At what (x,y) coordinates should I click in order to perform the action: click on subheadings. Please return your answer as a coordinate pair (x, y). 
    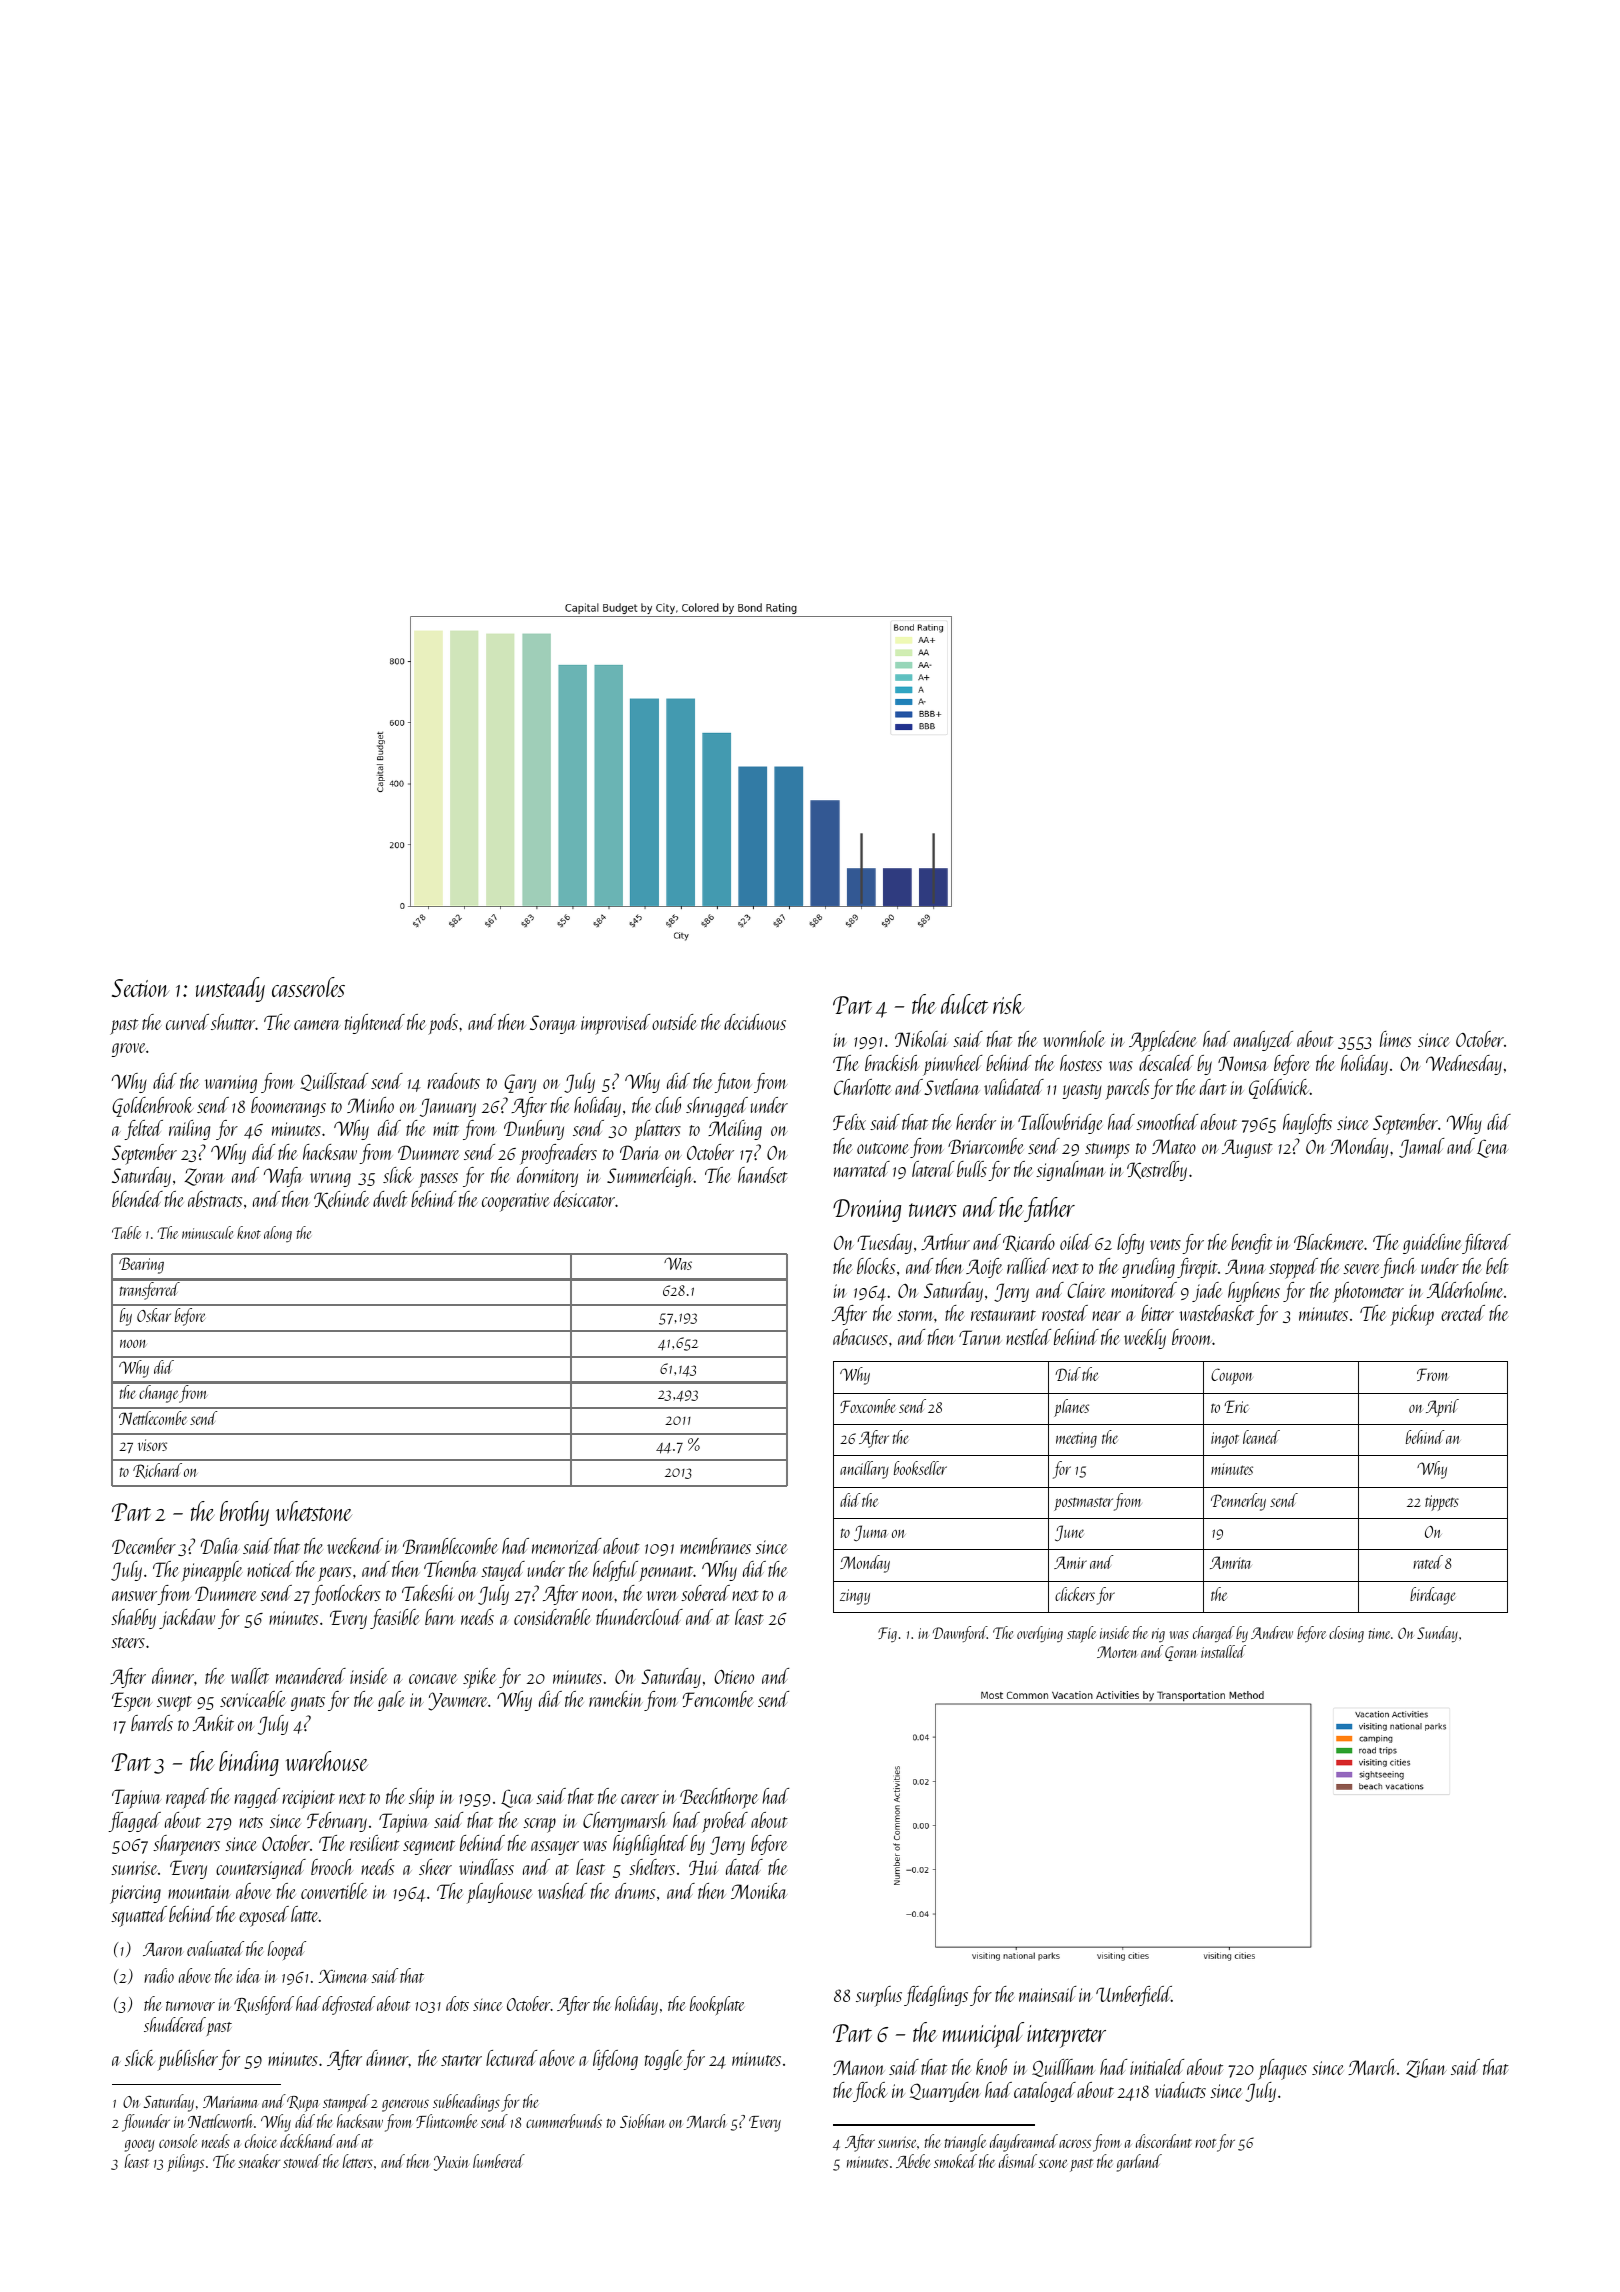
    Looking at the image, I should click on (466, 2103).
